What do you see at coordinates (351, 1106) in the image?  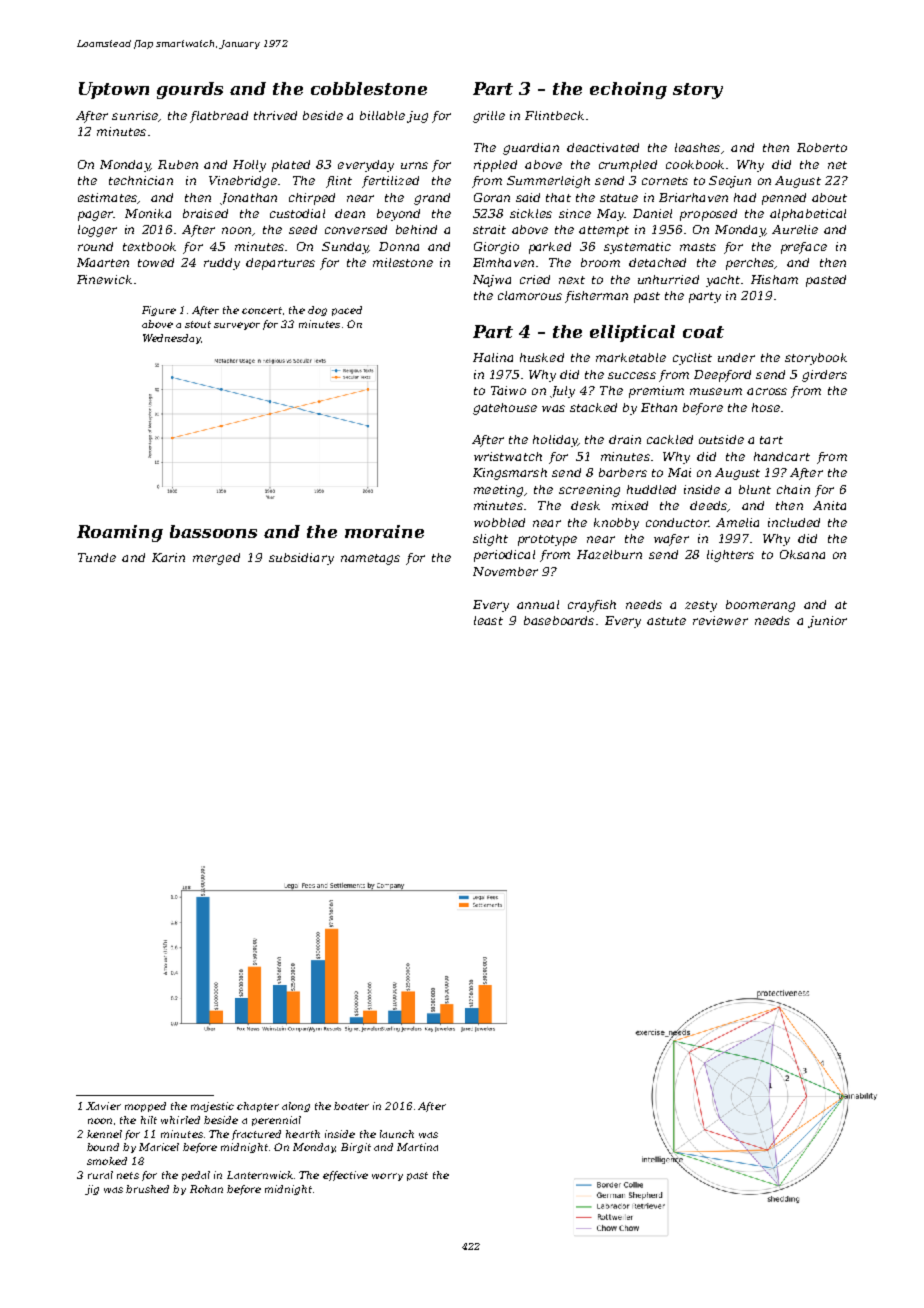 I see `boater` at bounding box center [351, 1106].
